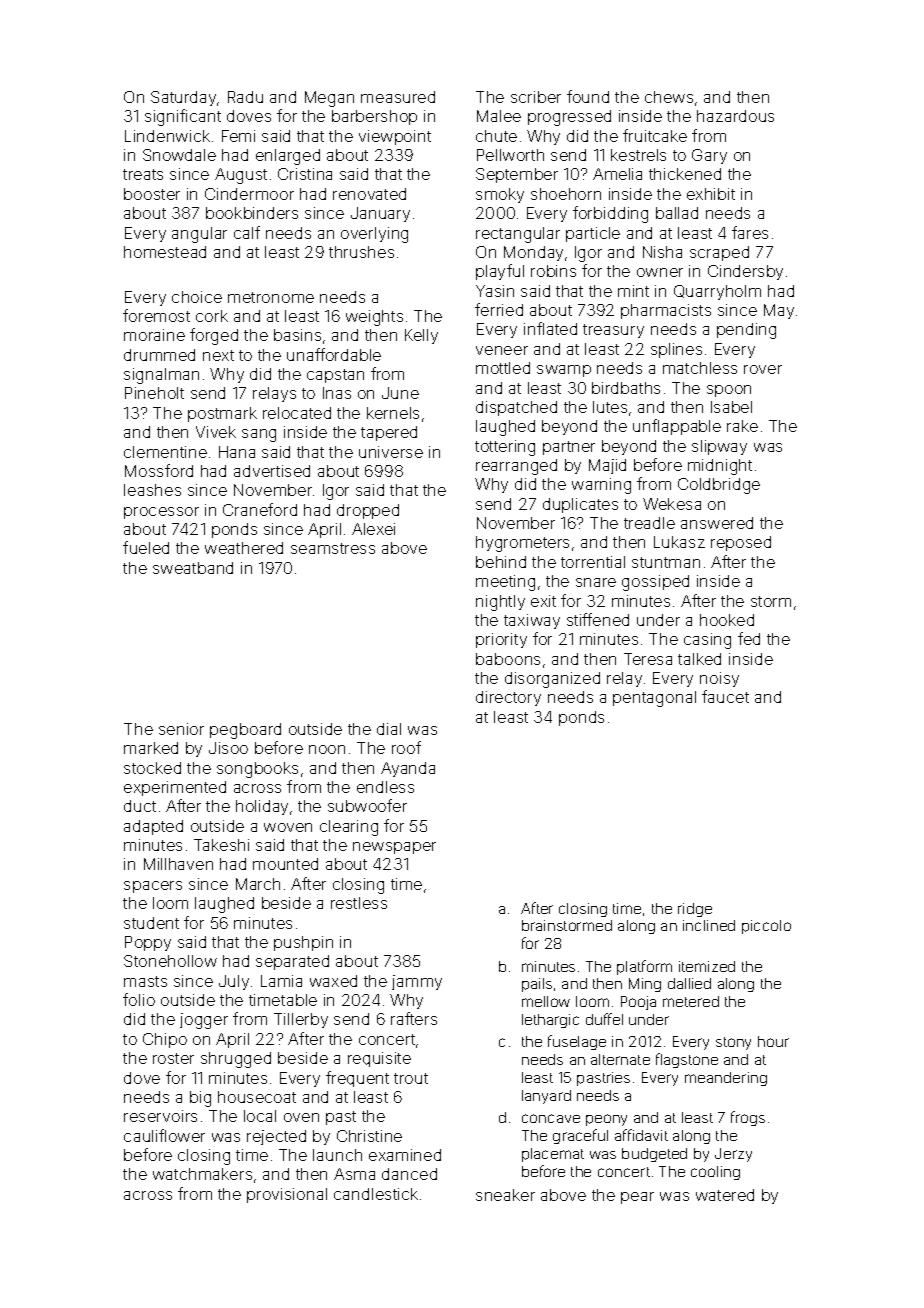  What do you see at coordinates (164, 1135) in the screenshot?
I see `cauliflower` at bounding box center [164, 1135].
